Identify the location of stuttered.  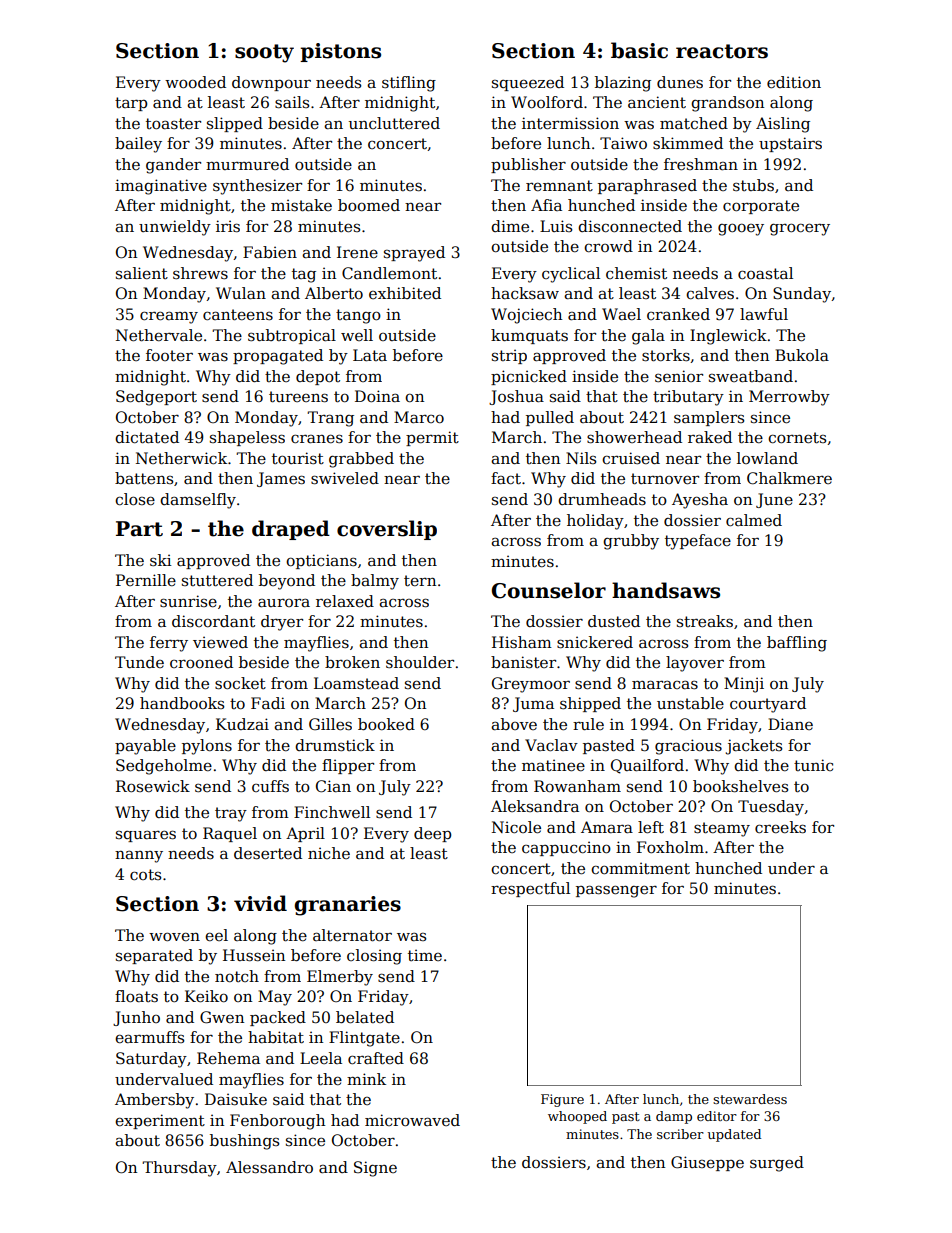
(217, 580).
